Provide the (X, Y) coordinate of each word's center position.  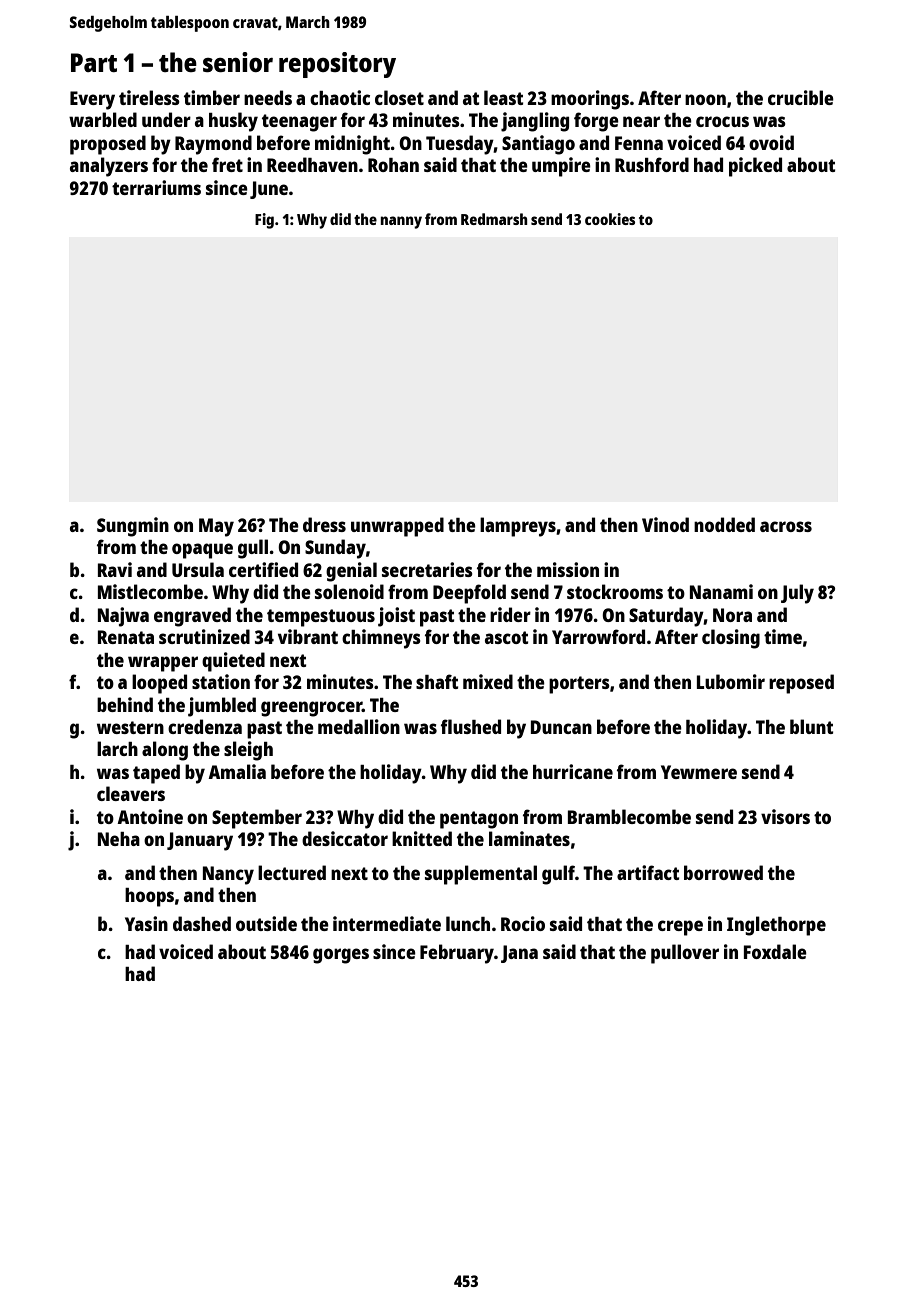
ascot (506, 637)
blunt (811, 726)
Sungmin (133, 527)
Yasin (146, 923)
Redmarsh (494, 219)
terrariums (156, 187)
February (457, 954)
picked (755, 167)
